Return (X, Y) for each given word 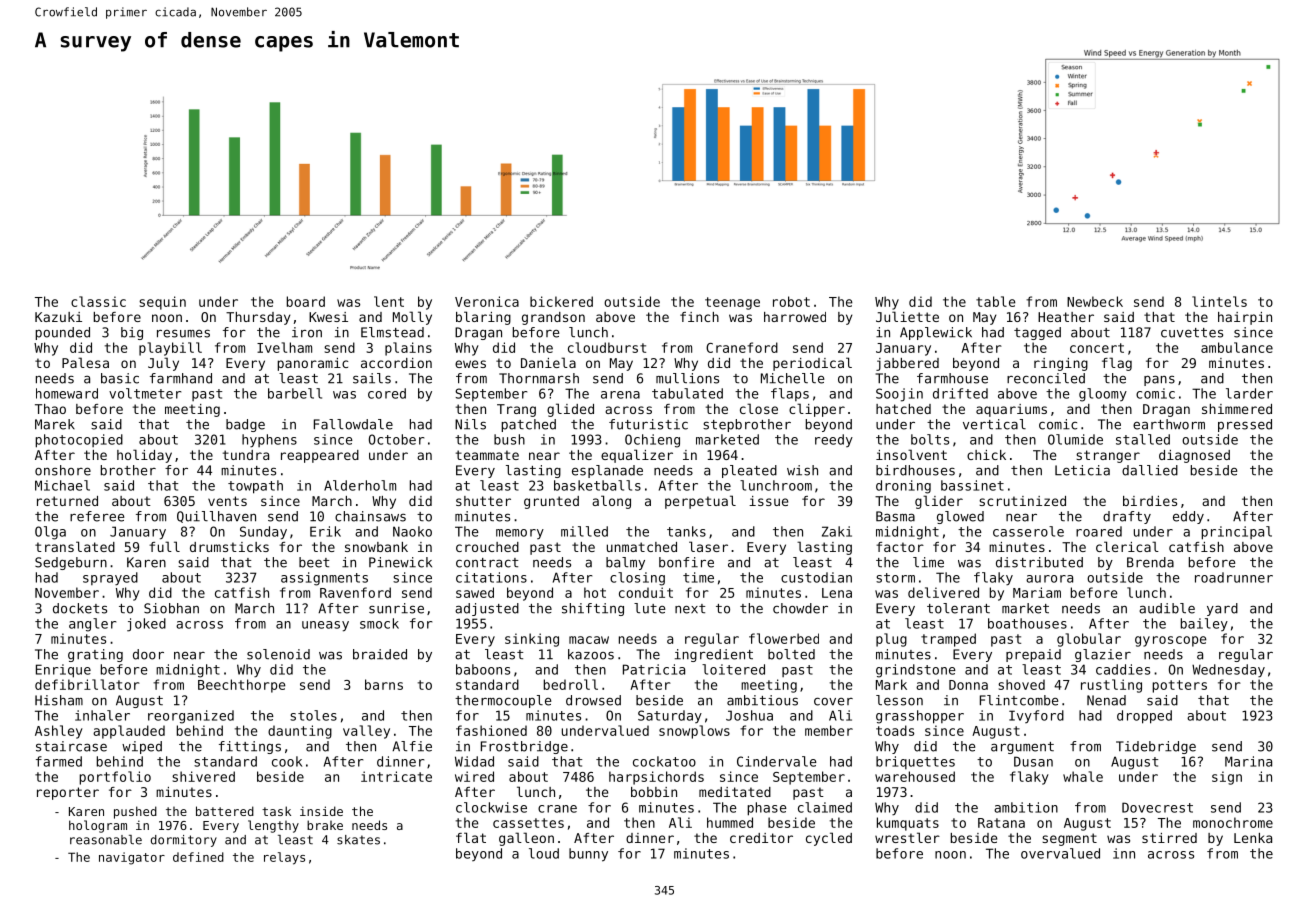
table (996, 301)
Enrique (63, 671)
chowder (800, 608)
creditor (761, 838)
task (276, 811)
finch (699, 317)
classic (98, 301)
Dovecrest (1157, 807)
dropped (1144, 717)
